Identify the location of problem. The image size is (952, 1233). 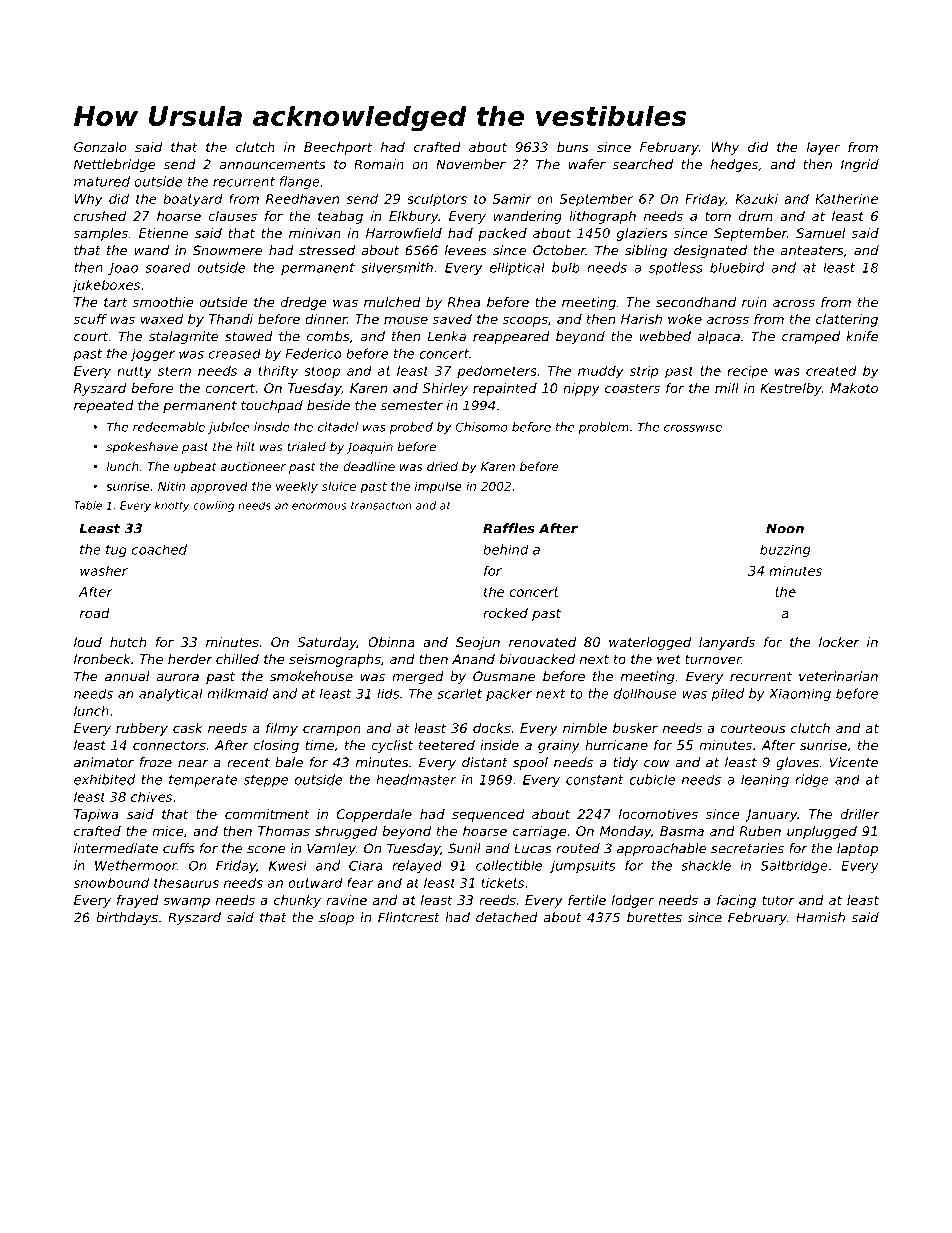
(604, 428).
